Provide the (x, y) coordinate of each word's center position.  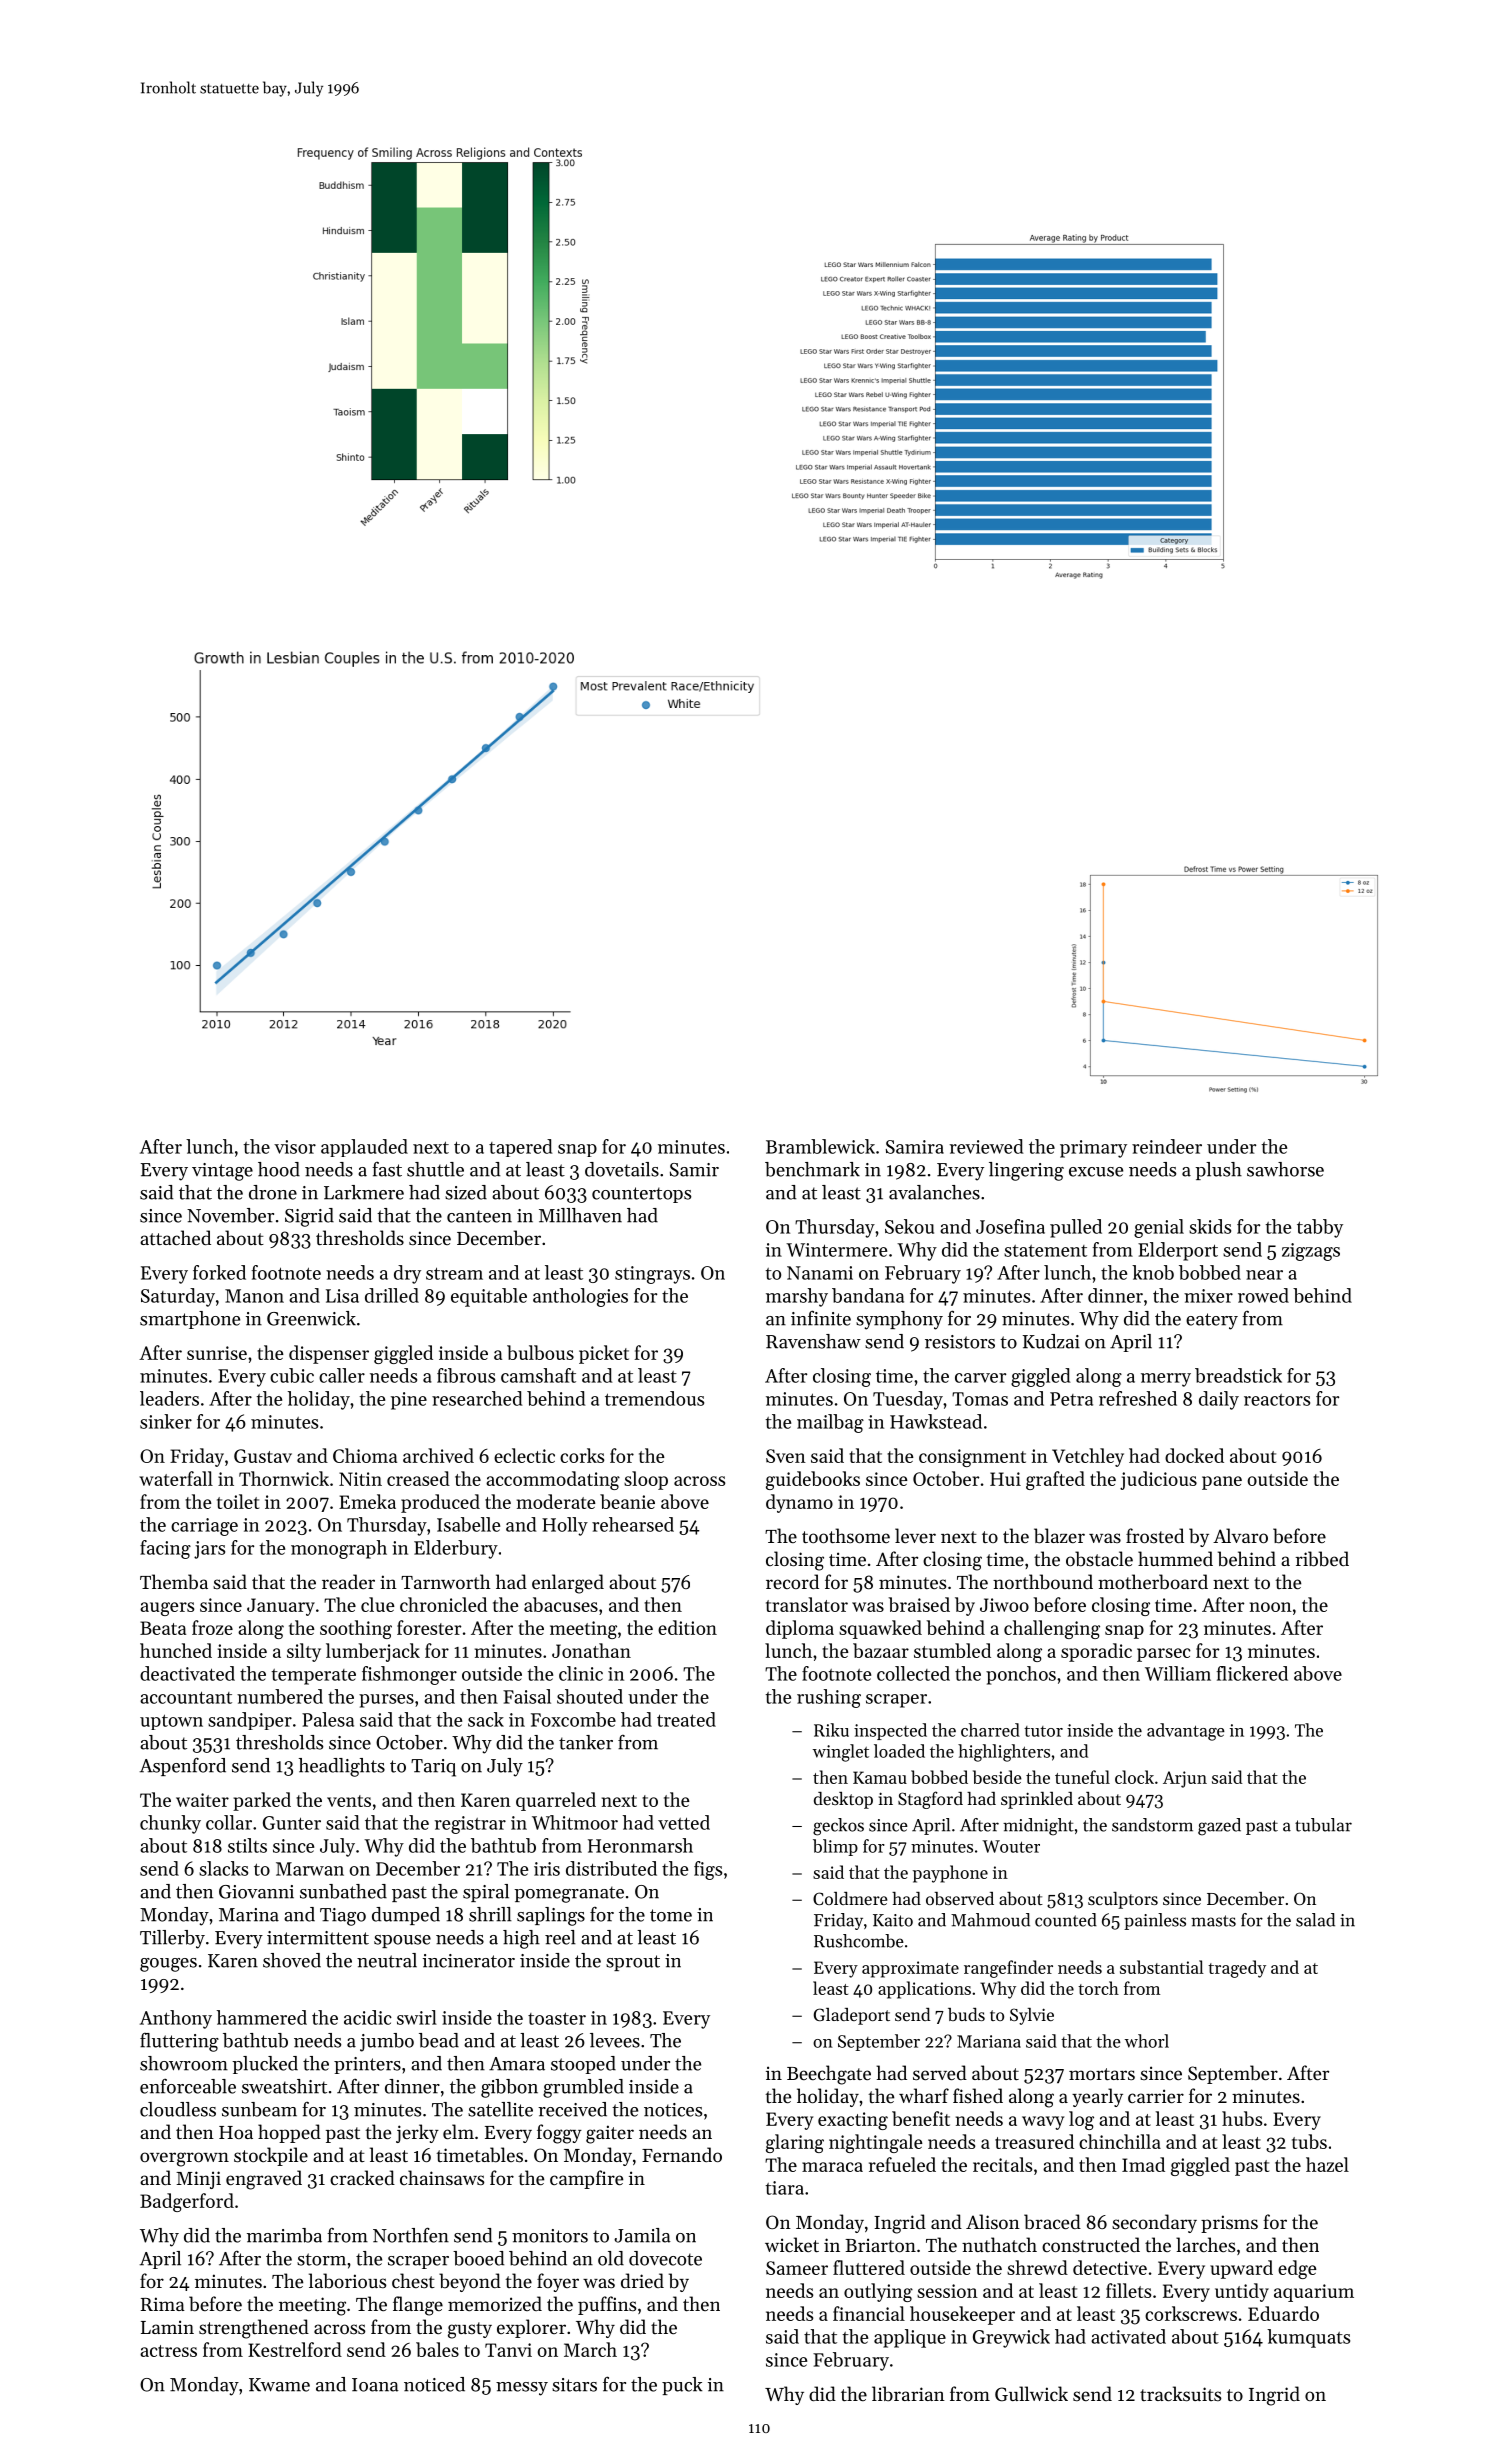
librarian (908, 2393)
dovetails (622, 1169)
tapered (520, 1148)
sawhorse (1285, 1169)
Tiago (343, 1917)
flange (418, 2306)
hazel (1327, 2164)
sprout (633, 1963)
